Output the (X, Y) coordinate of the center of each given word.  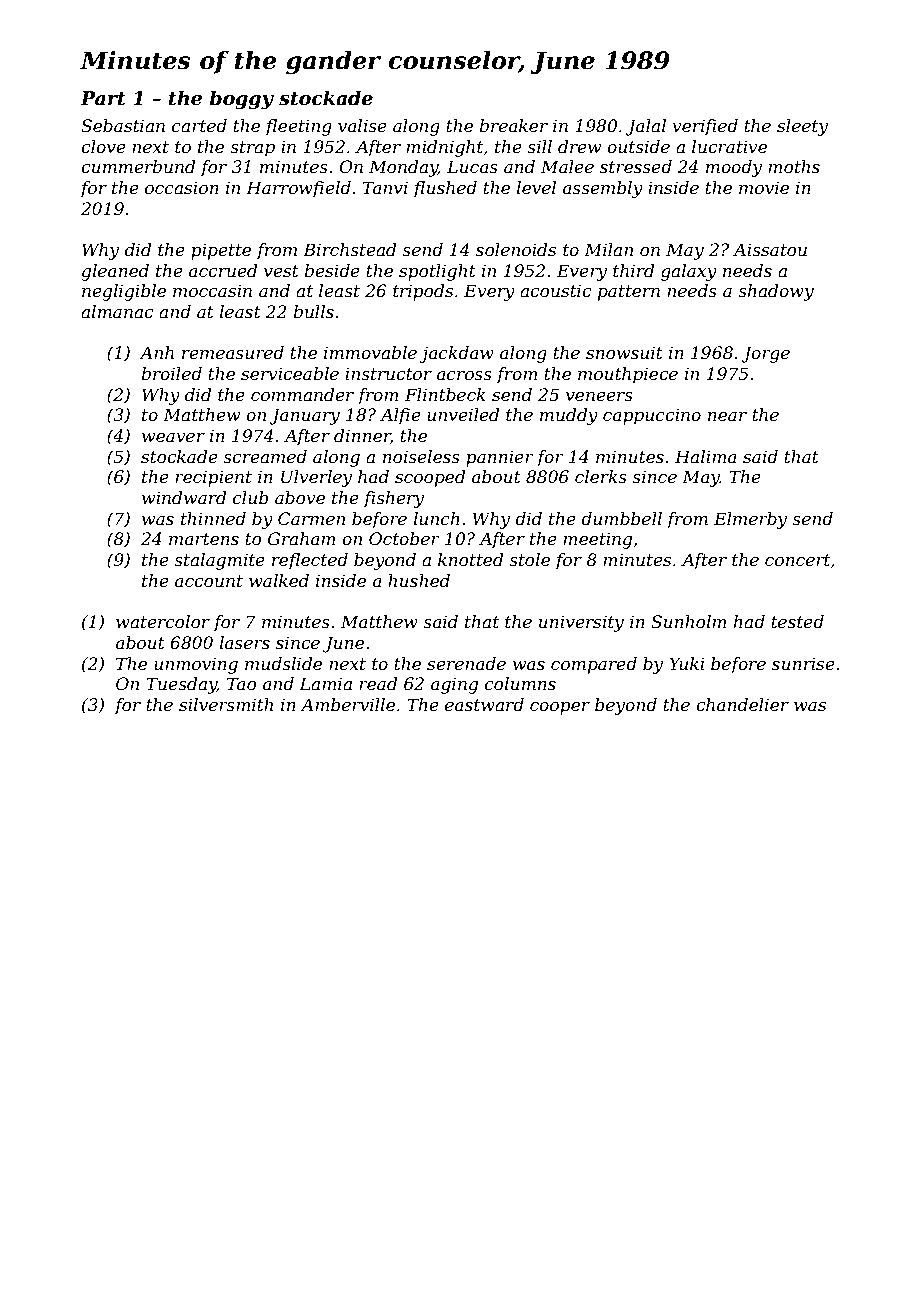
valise (362, 125)
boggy (242, 99)
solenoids (516, 249)
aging (454, 685)
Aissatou (770, 249)
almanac (117, 311)
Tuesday (181, 685)
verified (705, 127)
